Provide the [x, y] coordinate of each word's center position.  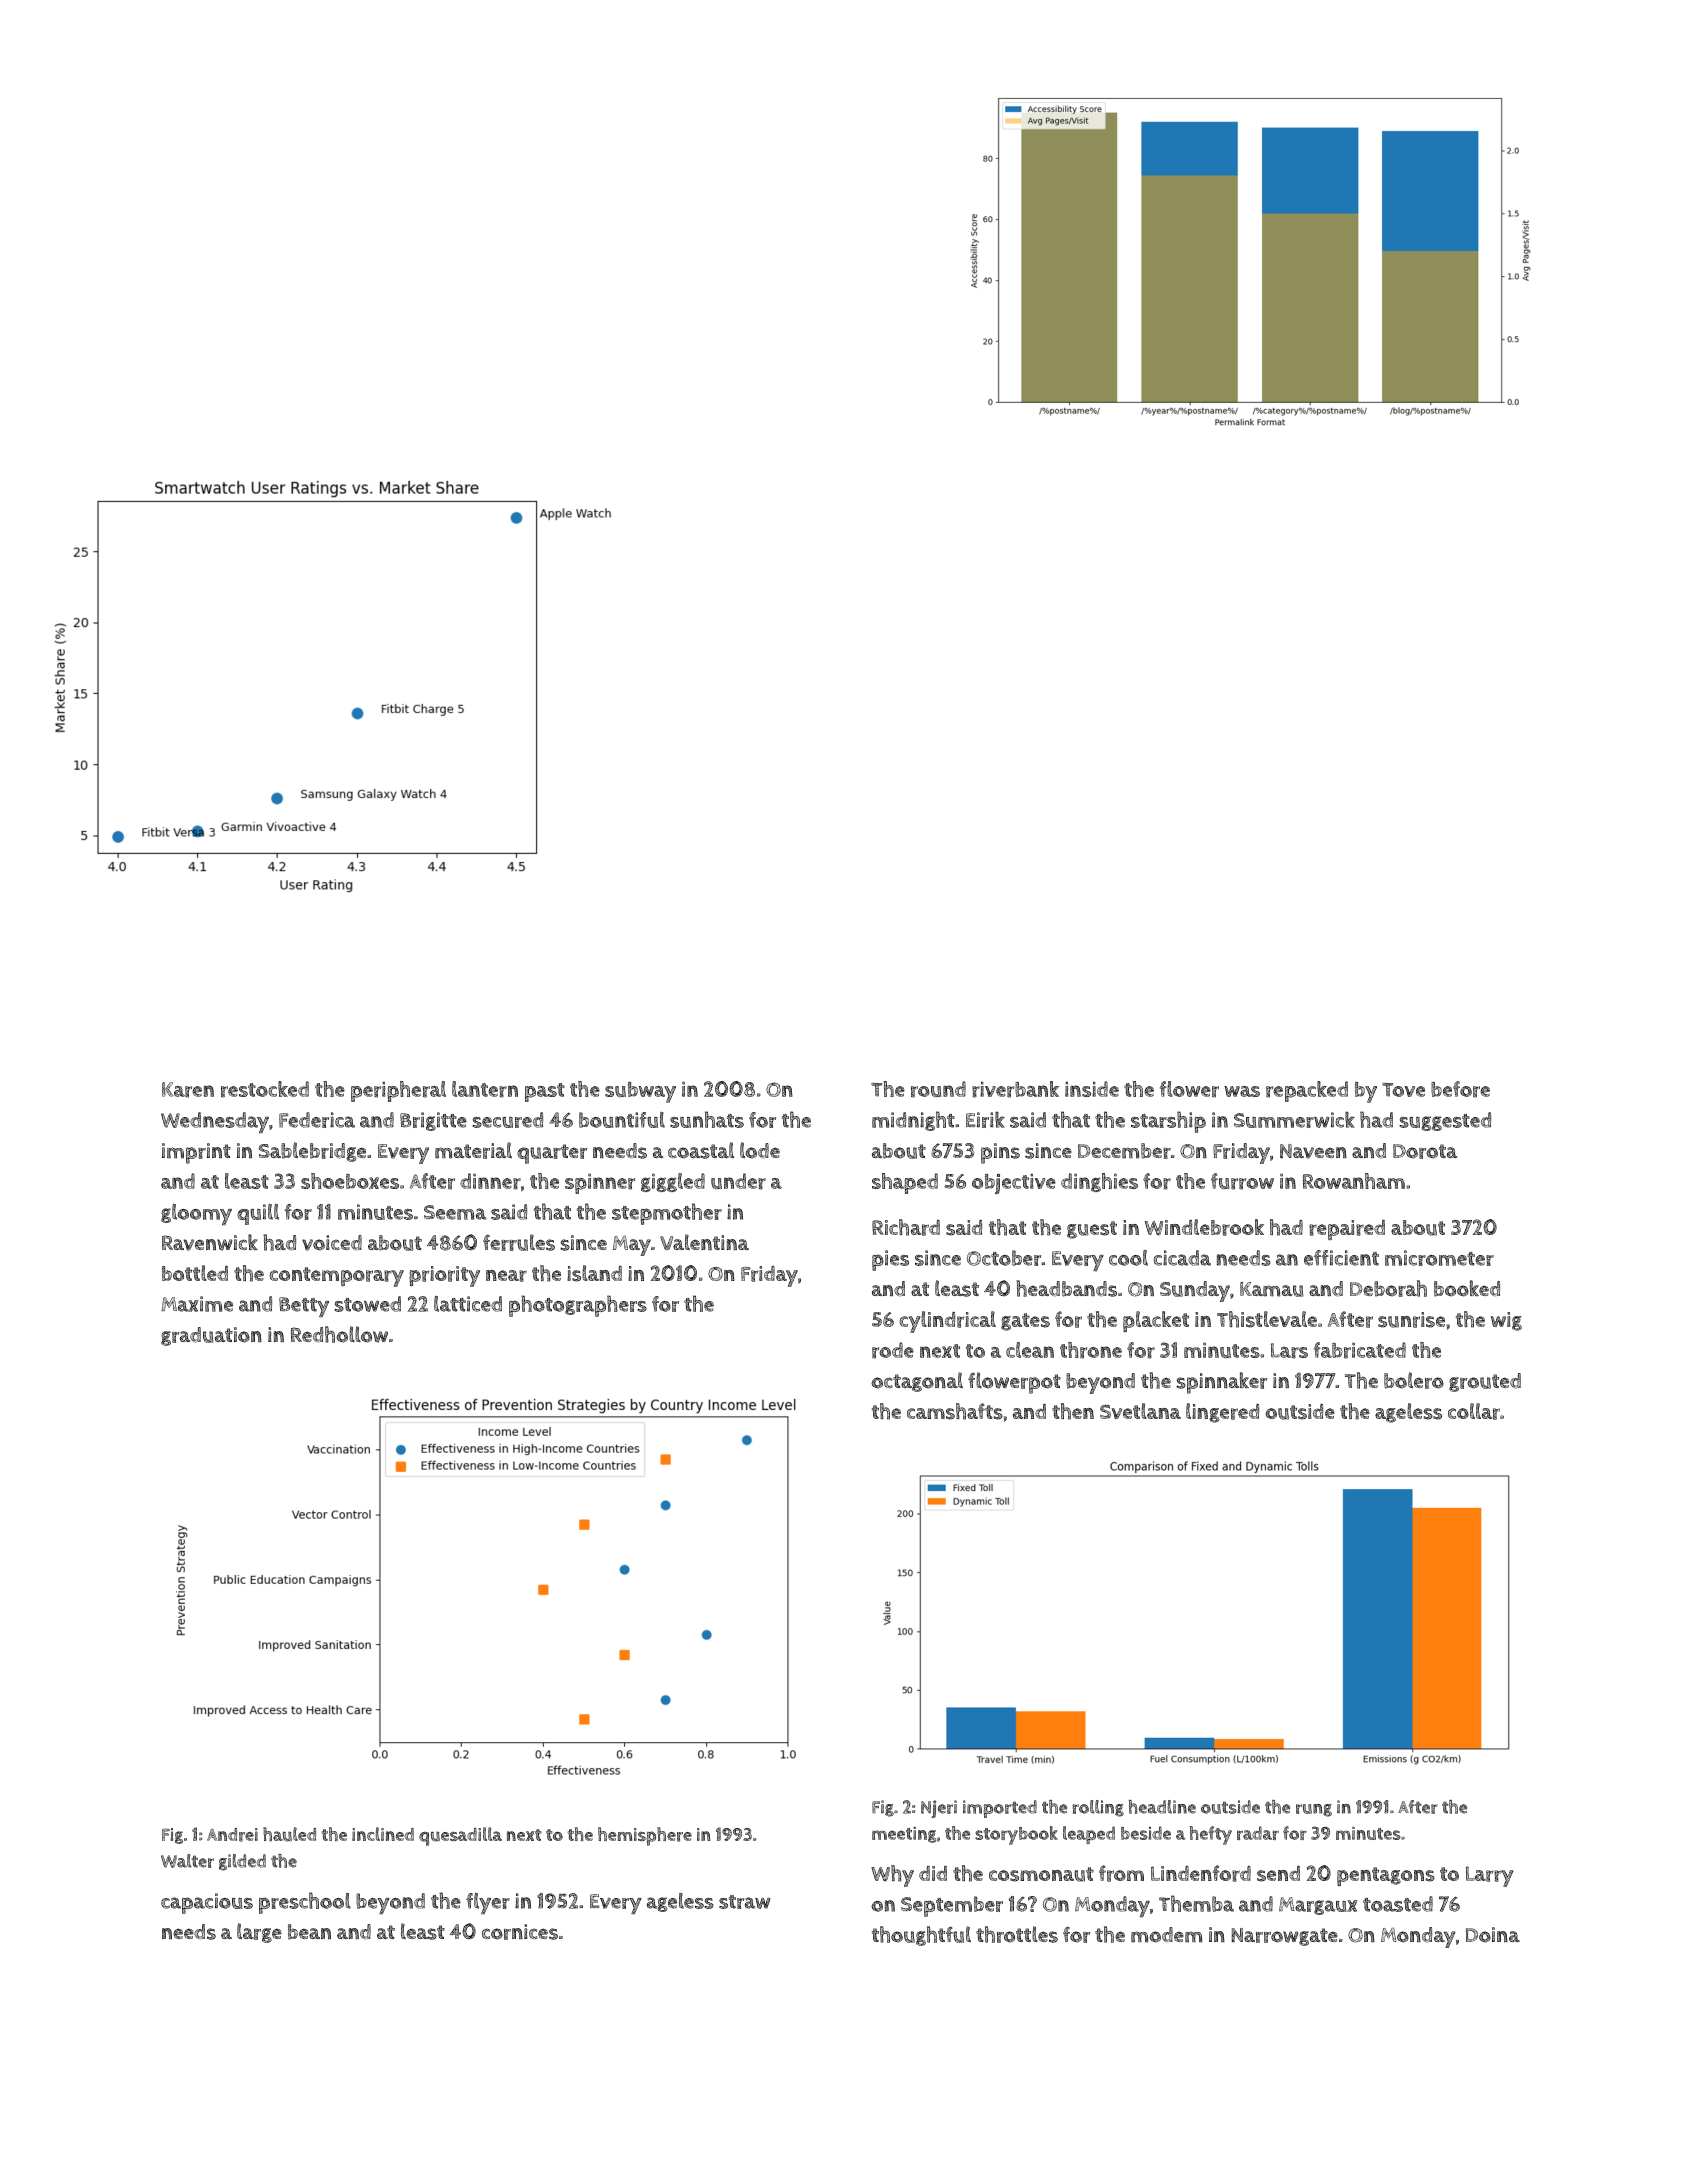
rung [1314, 1810]
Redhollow [339, 1334]
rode [893, 1350]
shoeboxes [350, 1181]
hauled [289, 1834]
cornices [520, 1932]
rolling [1098, 1808]
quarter [552, 1154]
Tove [1403, 1090]
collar [1474, 1411]
